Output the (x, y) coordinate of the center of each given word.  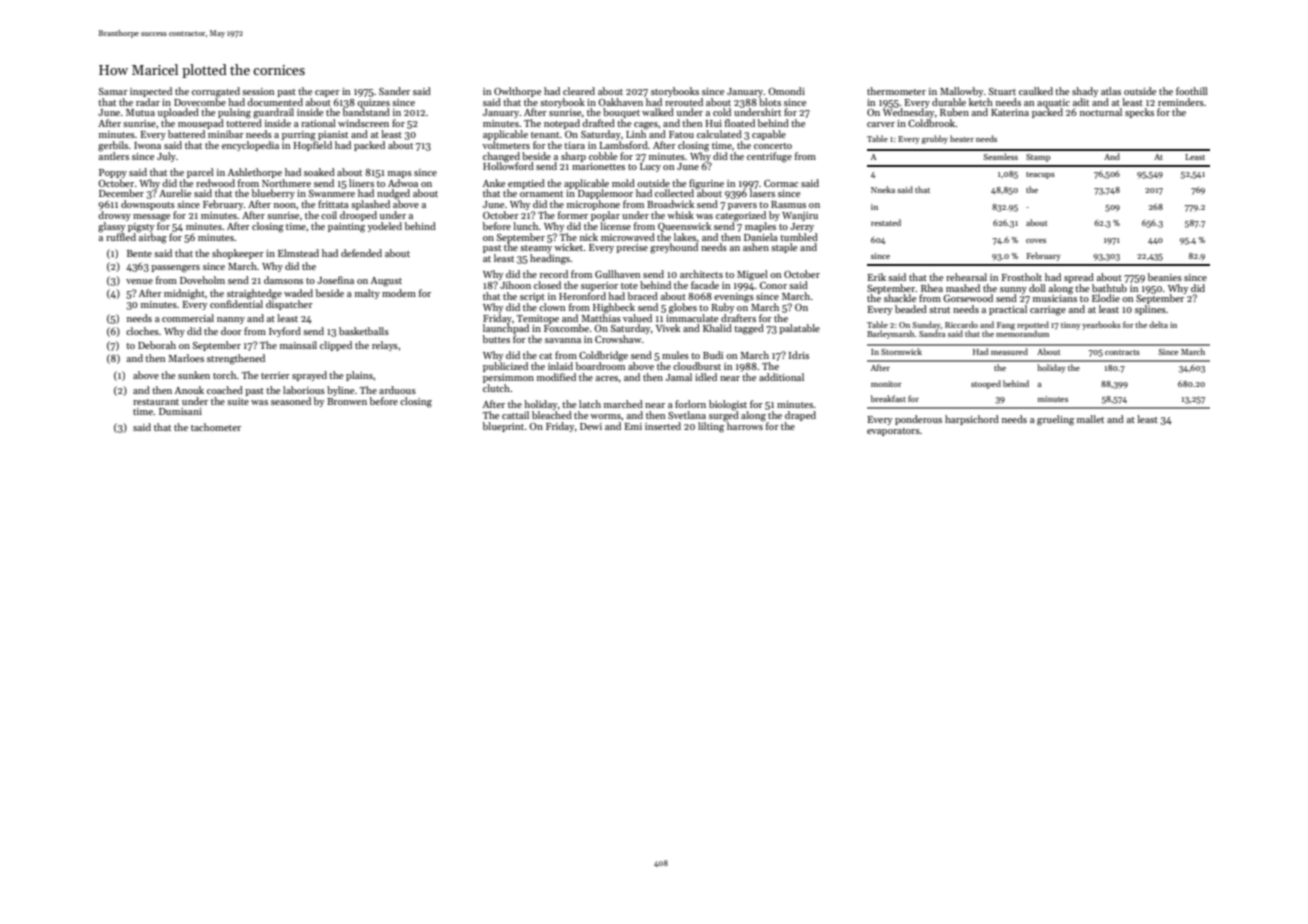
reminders (1181, 102)
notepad (562, 124)
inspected (151, 92)
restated (886, 222)
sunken (194, 375)
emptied (526, 184)
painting (346, 228)
